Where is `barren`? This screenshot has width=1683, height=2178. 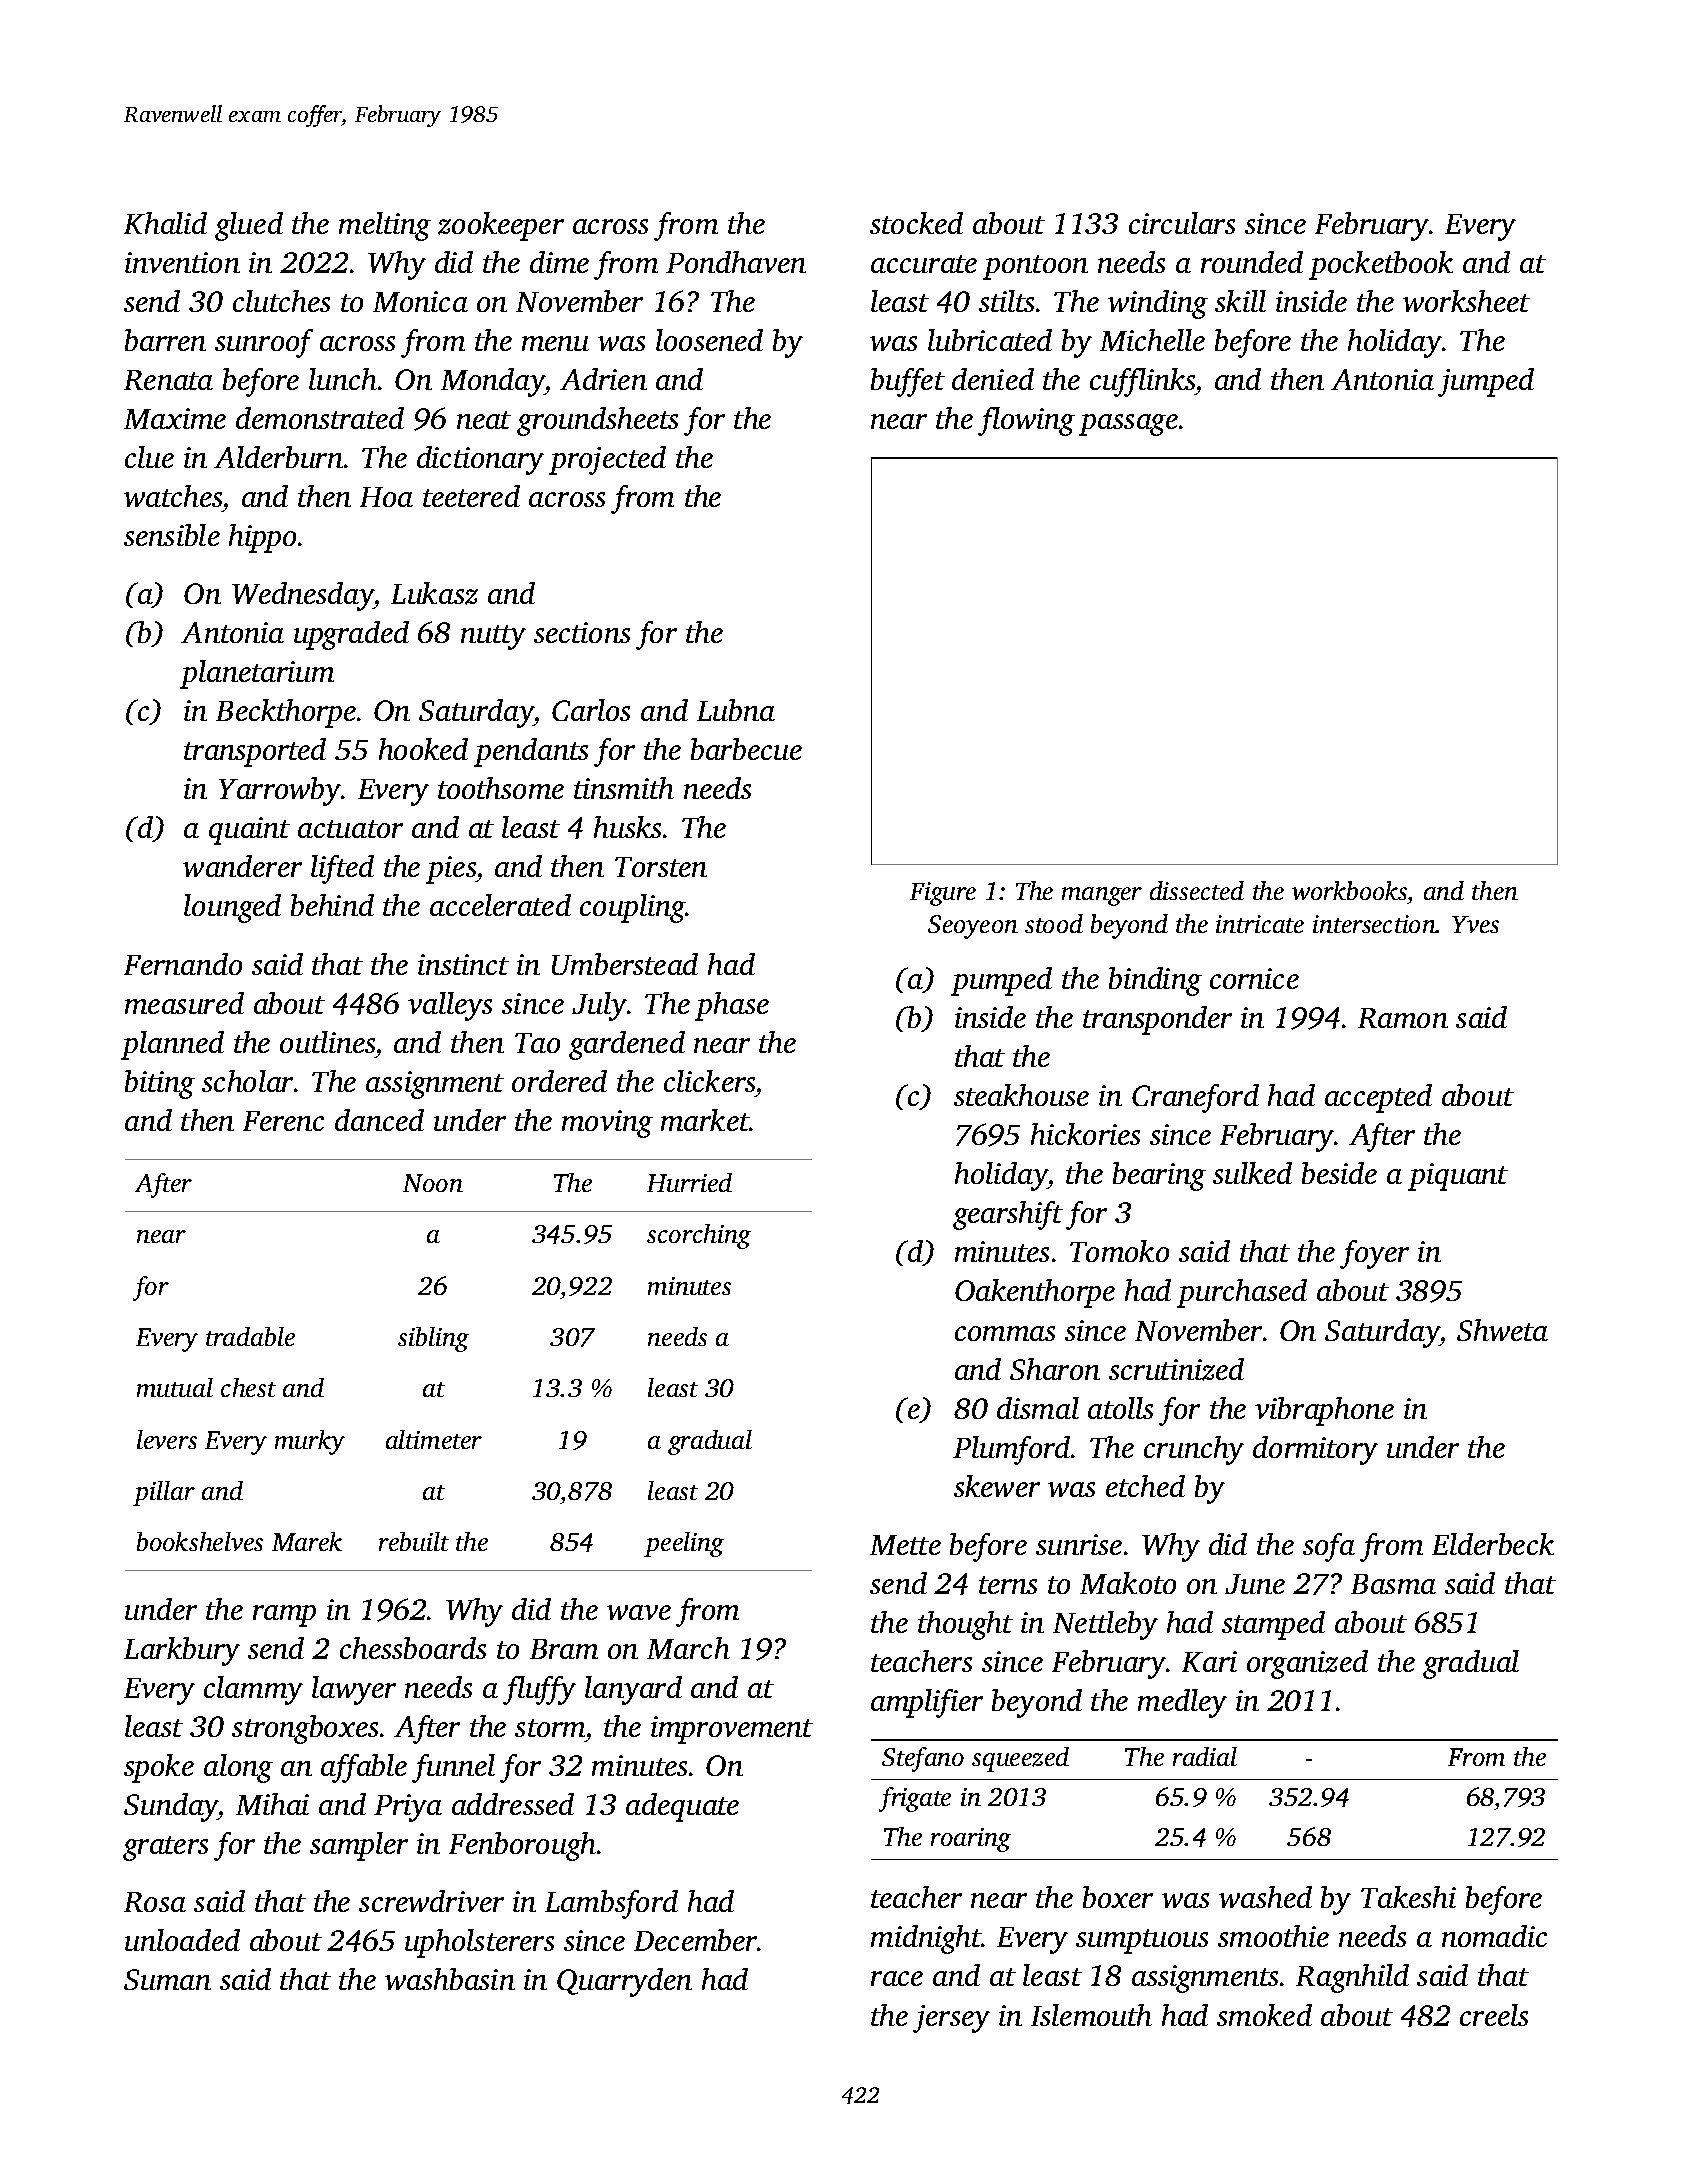
barren is located at coordinates (165, 340).
